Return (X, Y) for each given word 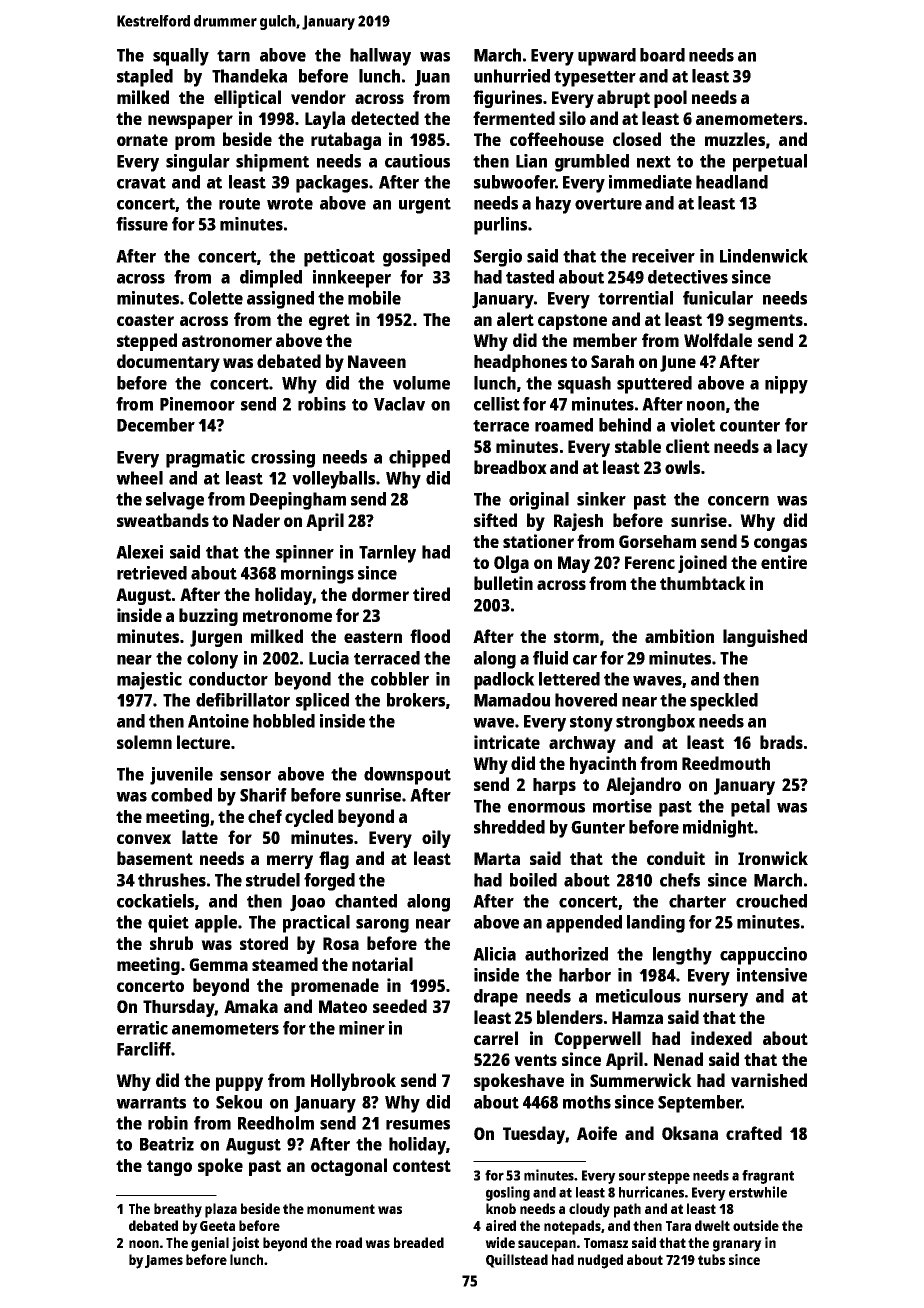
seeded (400, 1006)
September (699, 1104)
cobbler (400, 679)
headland (732, 182)
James (164, 1261)
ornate (142, 140)
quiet (168, 924)
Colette (215, 298)
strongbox (655, 723)
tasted (530, 277)
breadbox (510, 467)
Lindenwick (764, 256)
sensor (245, 776)
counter (750, 426)
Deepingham (298, 501)
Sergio (498, 258)
